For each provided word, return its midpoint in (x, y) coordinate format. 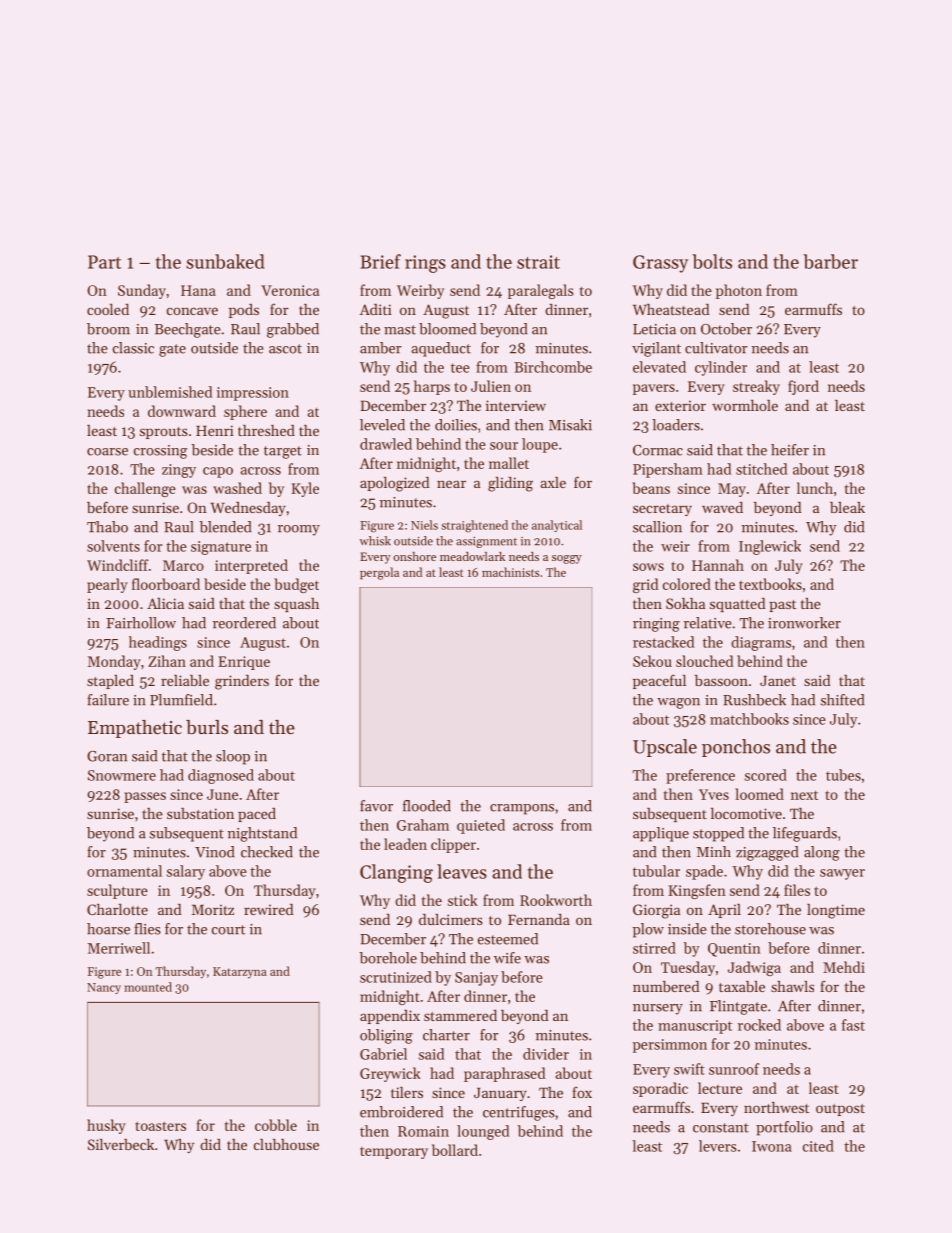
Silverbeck (121, 1144)
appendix (390, 1017)
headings (158, 643)
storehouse (770, 929)
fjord (803, 387)
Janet (778, 680)
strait (538, 262)
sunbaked (225, 261)
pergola (379, 573)
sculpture (117, 891)
